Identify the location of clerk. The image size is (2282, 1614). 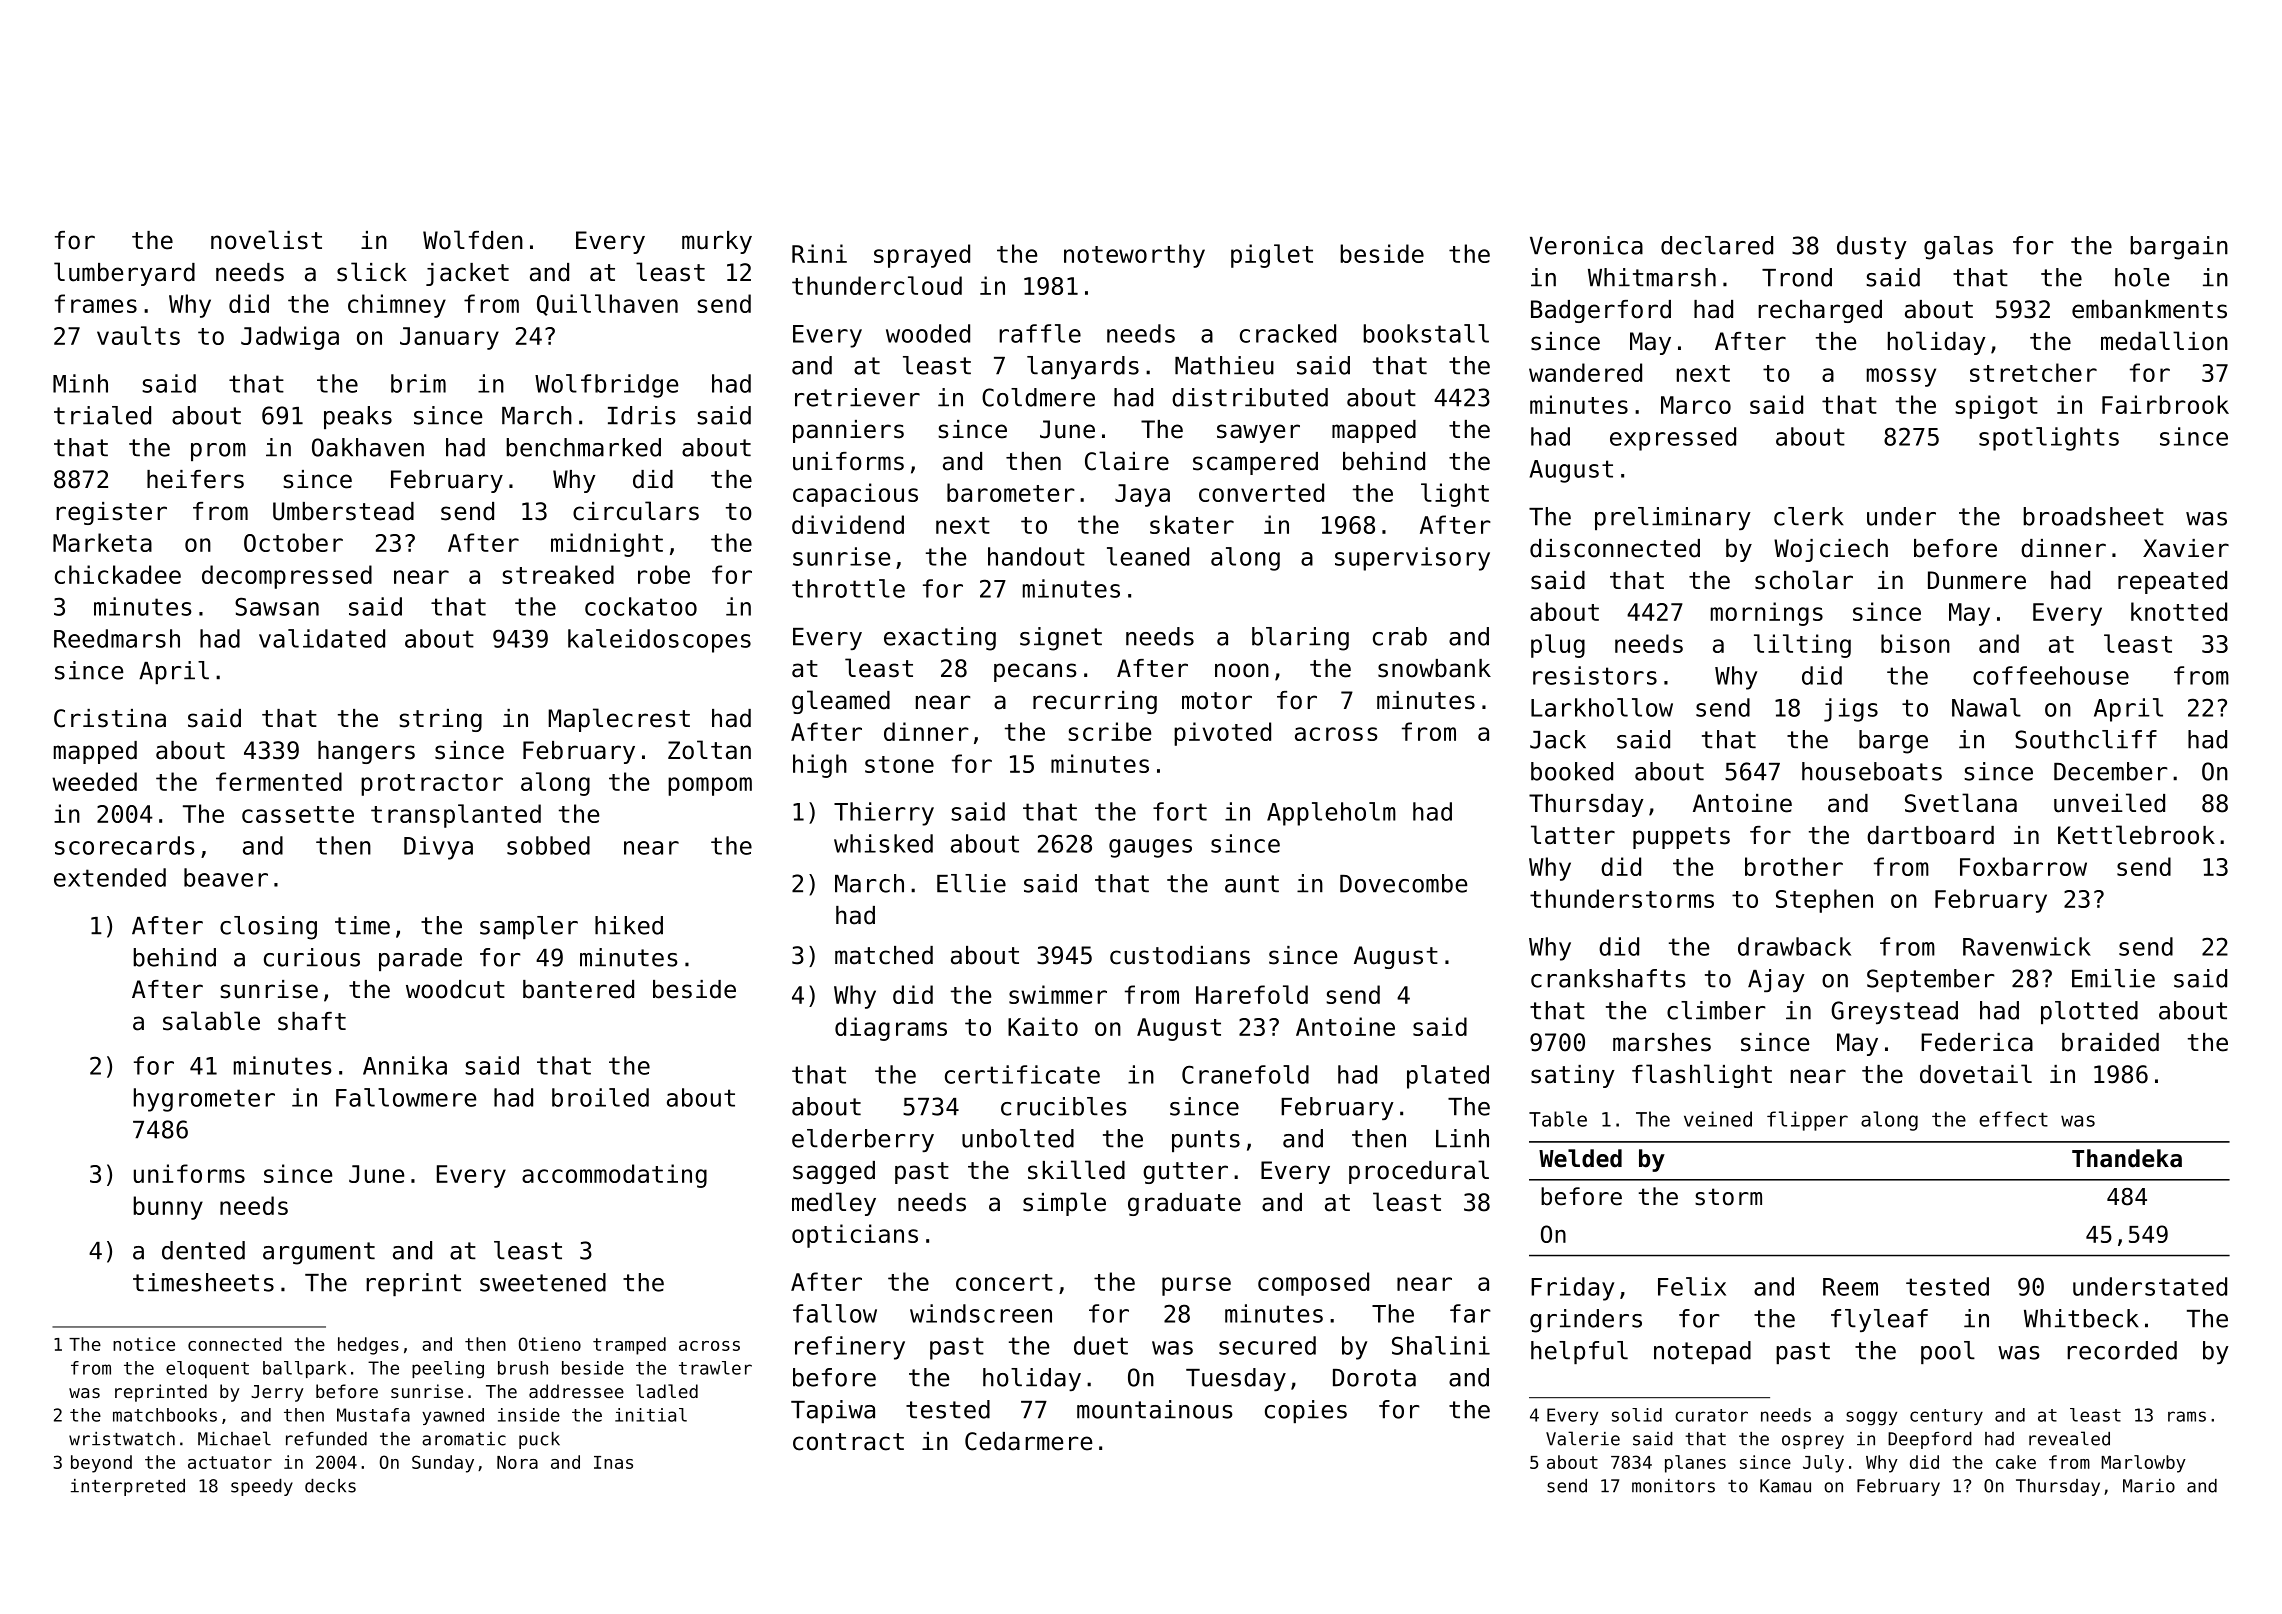
(1809, 516).
